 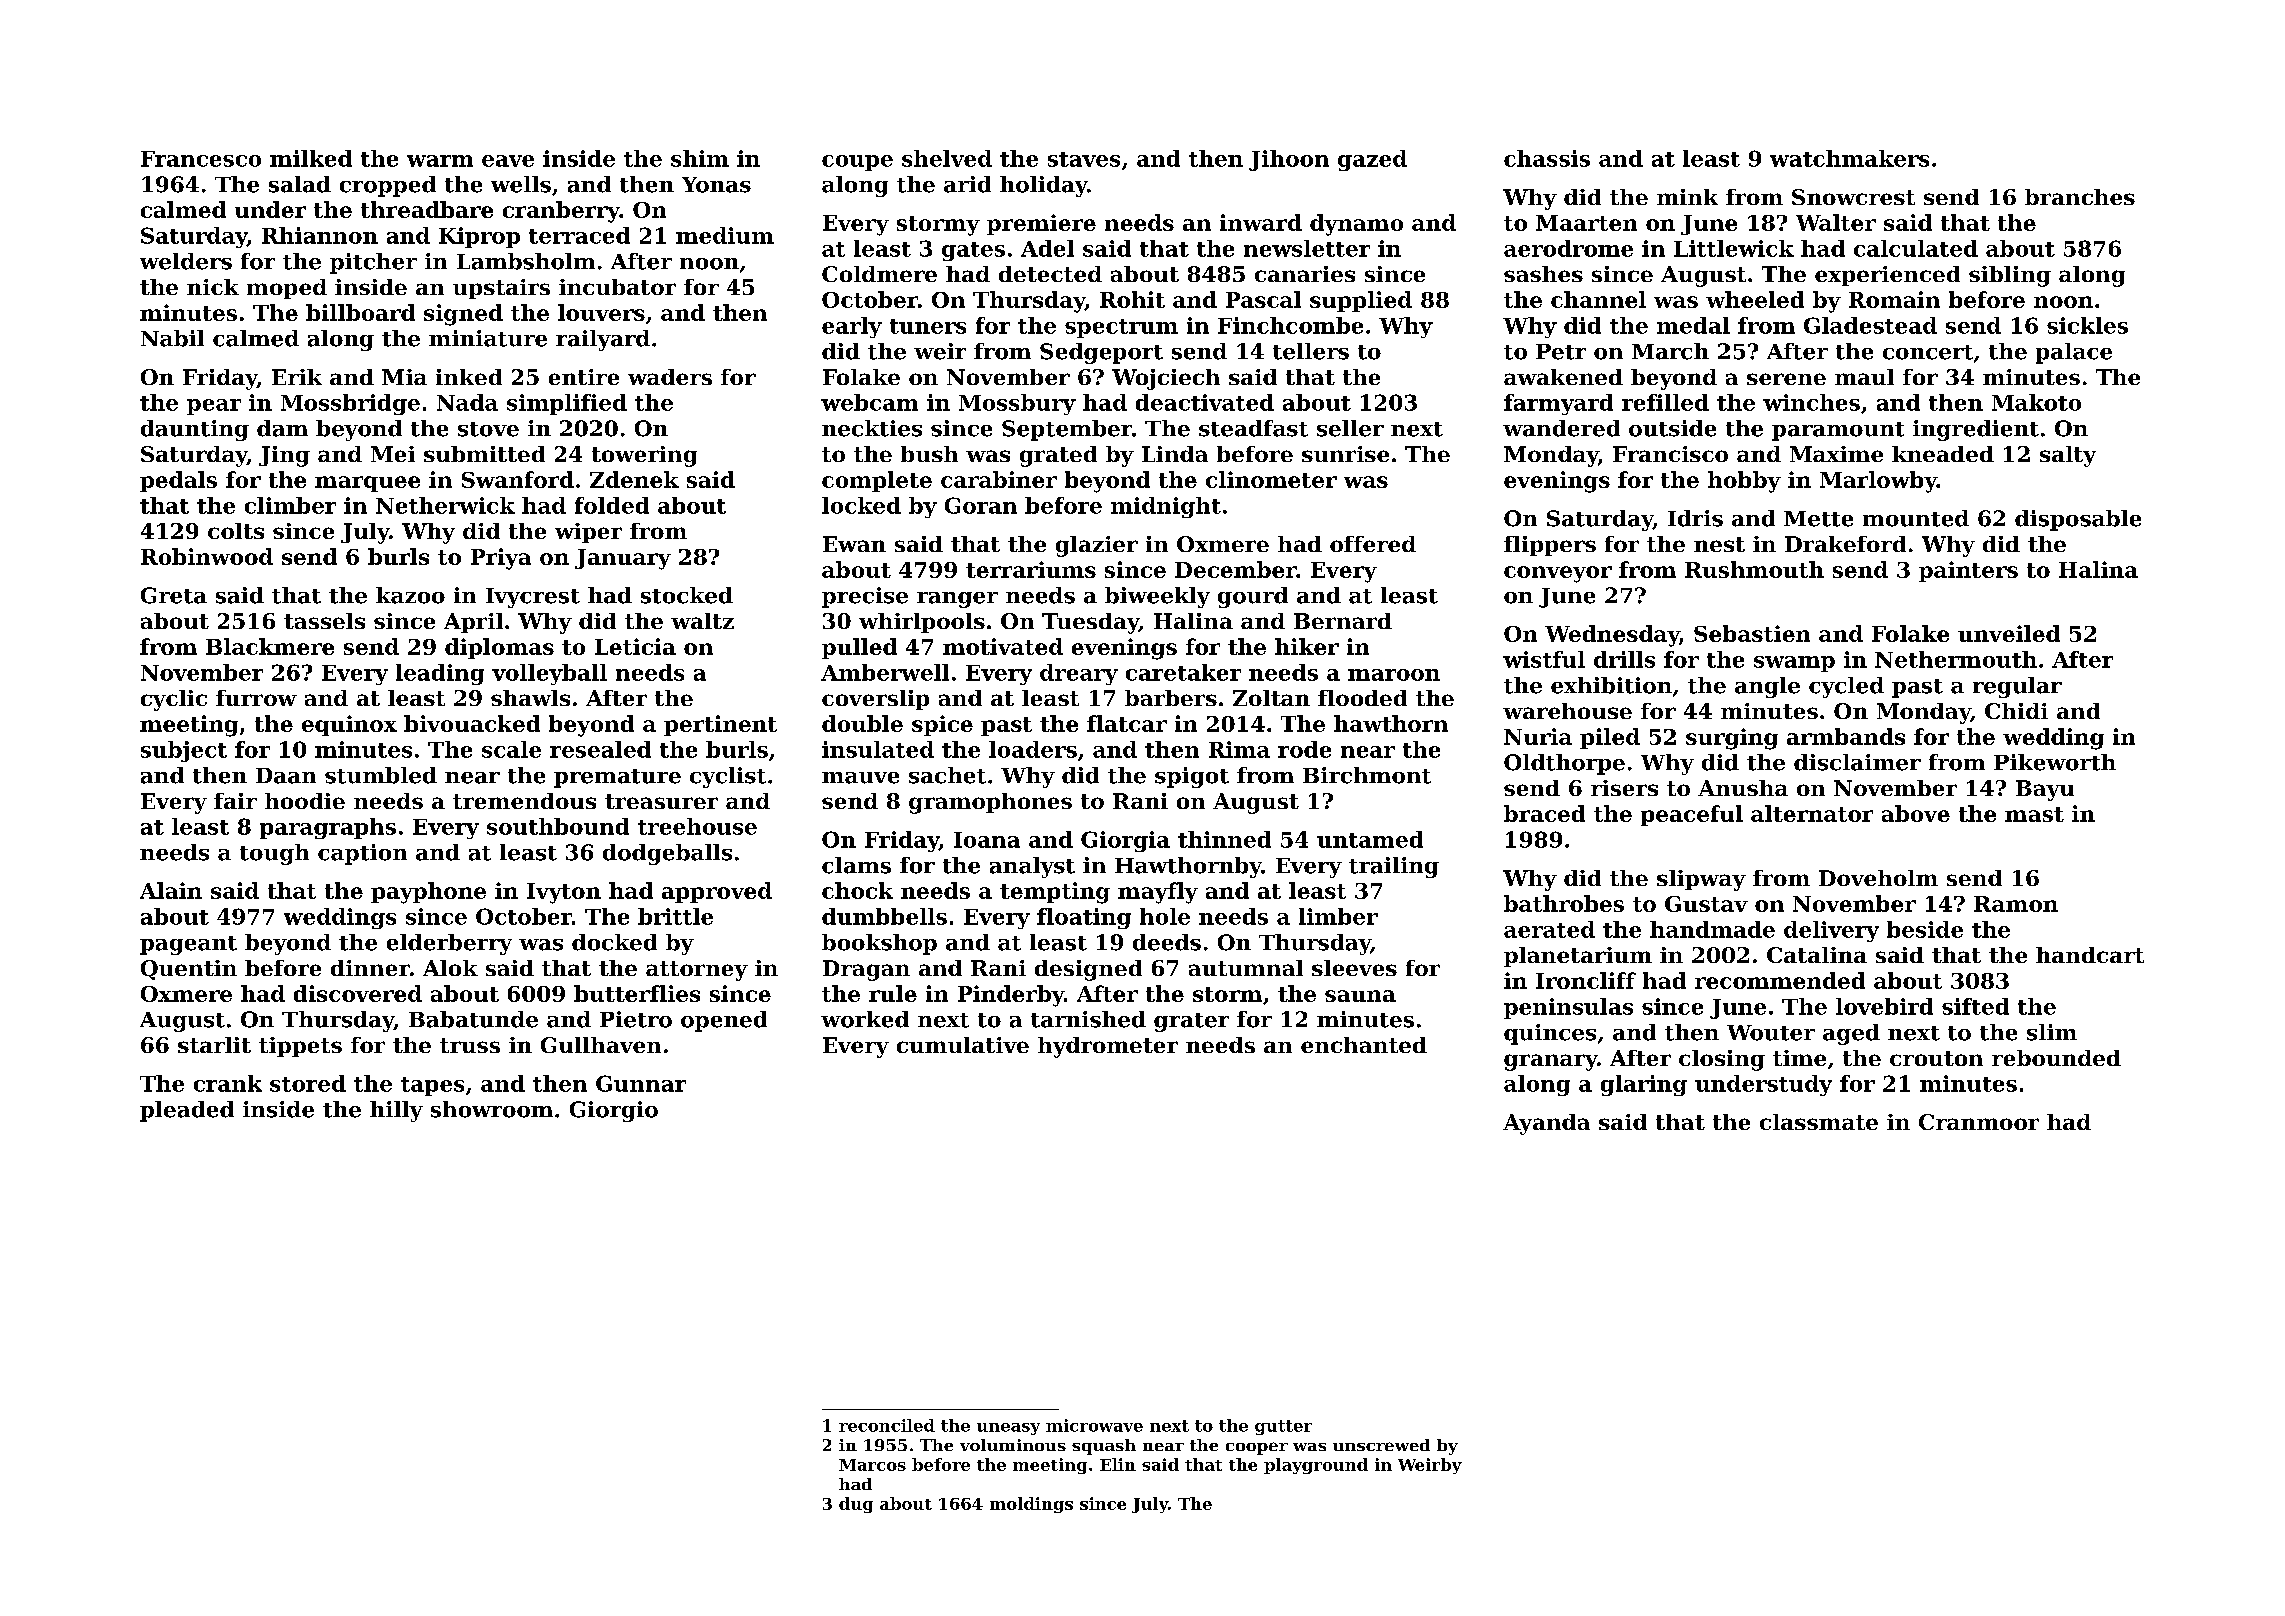 I want to click on unveiled, so click(x=2009, y=633).
